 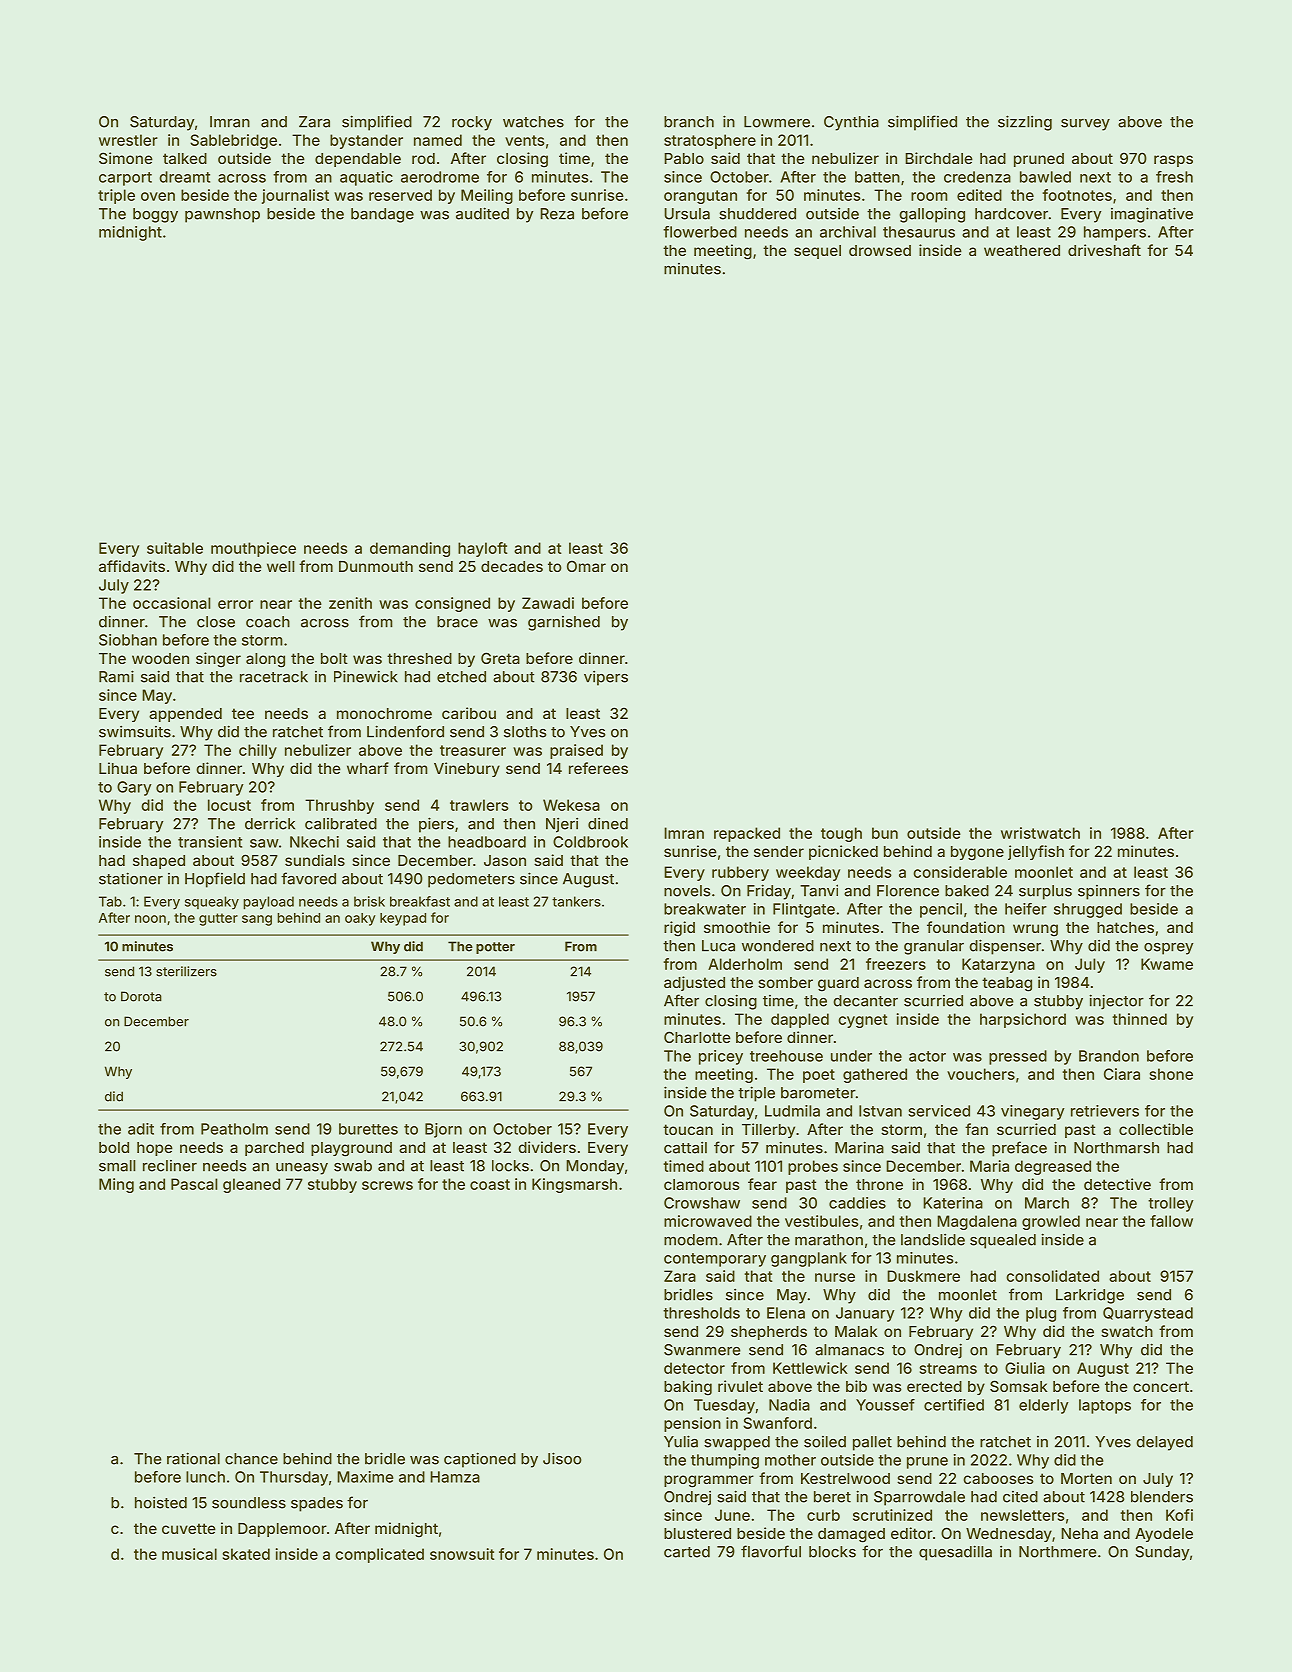 I want to click on throne, so click(x=879, y=1184).
